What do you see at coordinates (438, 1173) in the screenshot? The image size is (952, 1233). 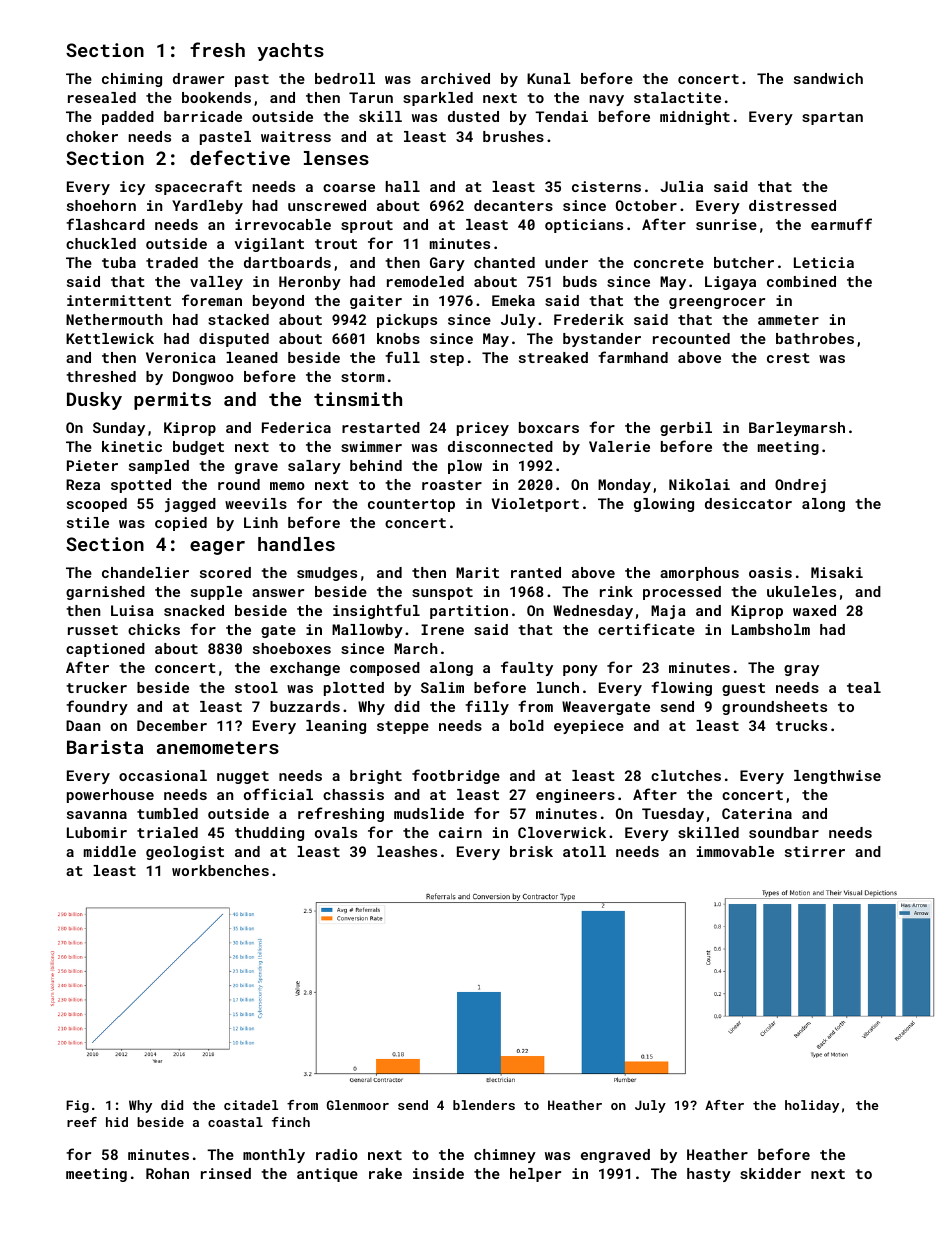 I see `inside` at bounding box center [438, 1173].
